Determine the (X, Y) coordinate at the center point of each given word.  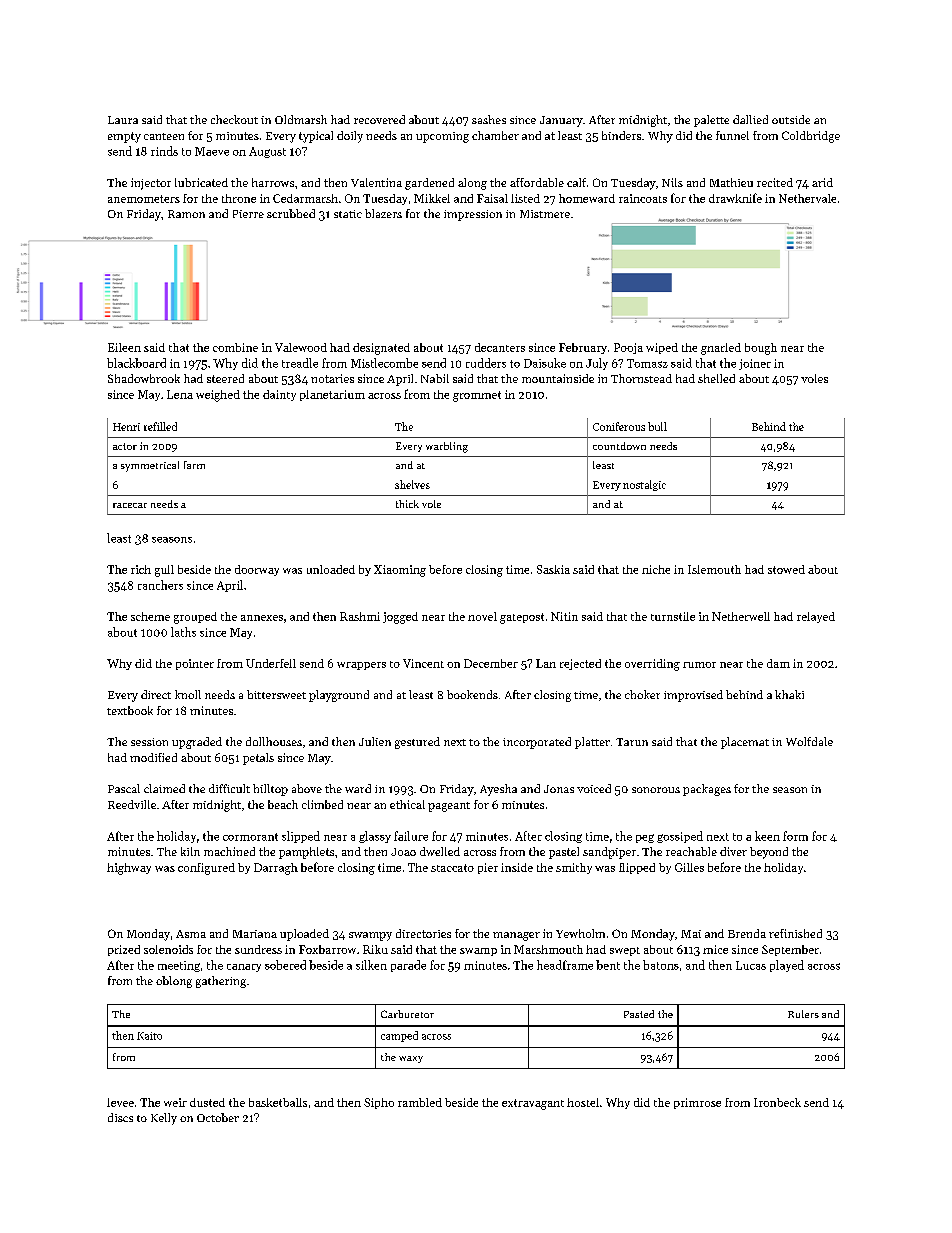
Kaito (149, 1036)
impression (473, 215)
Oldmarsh (301, 119)
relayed (816, 617)
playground (339, 696)
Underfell (271, 663)
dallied (750, 119)
